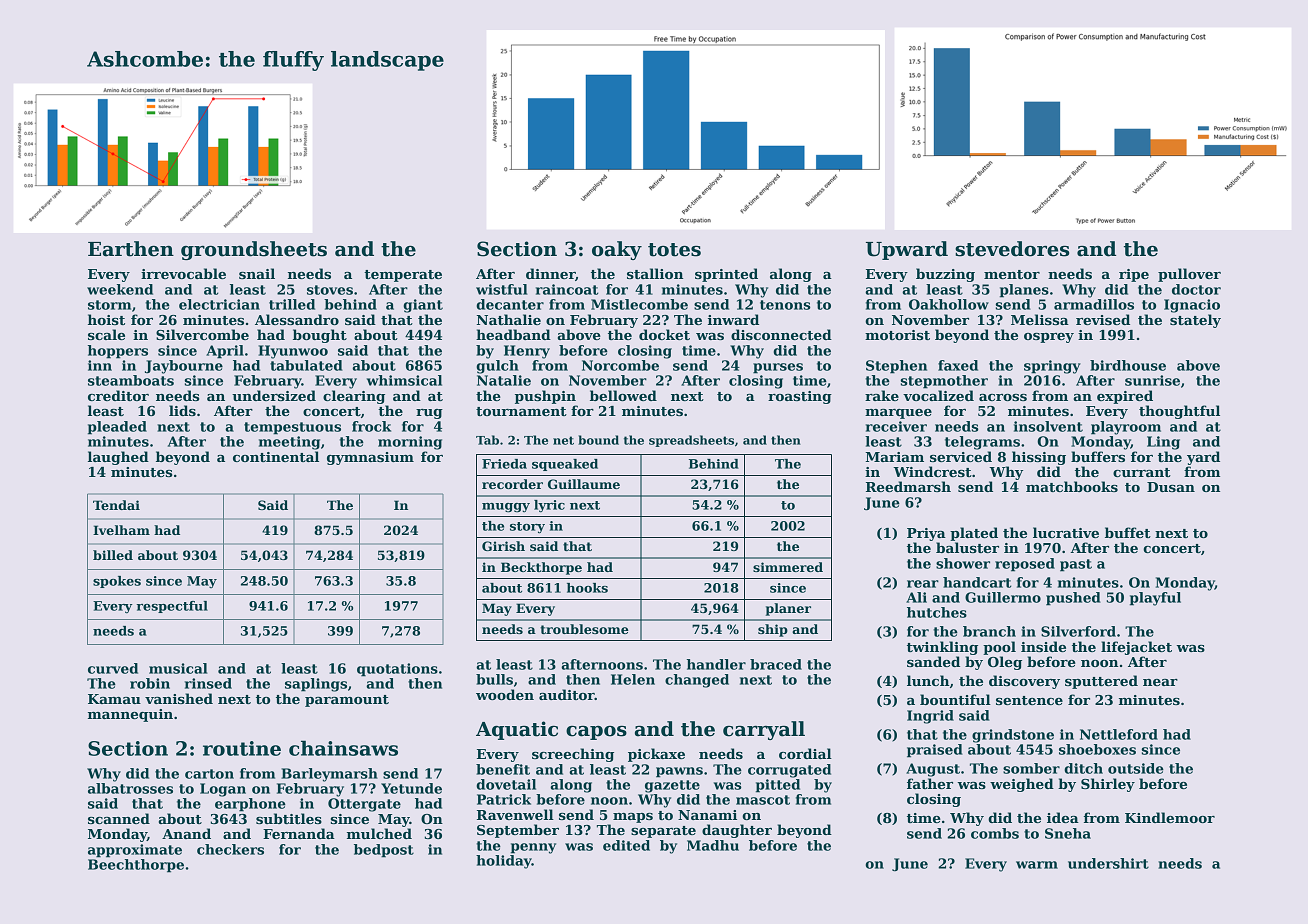 The image size is (1308, 924). I want to click on respectful, so click(172, 607).
